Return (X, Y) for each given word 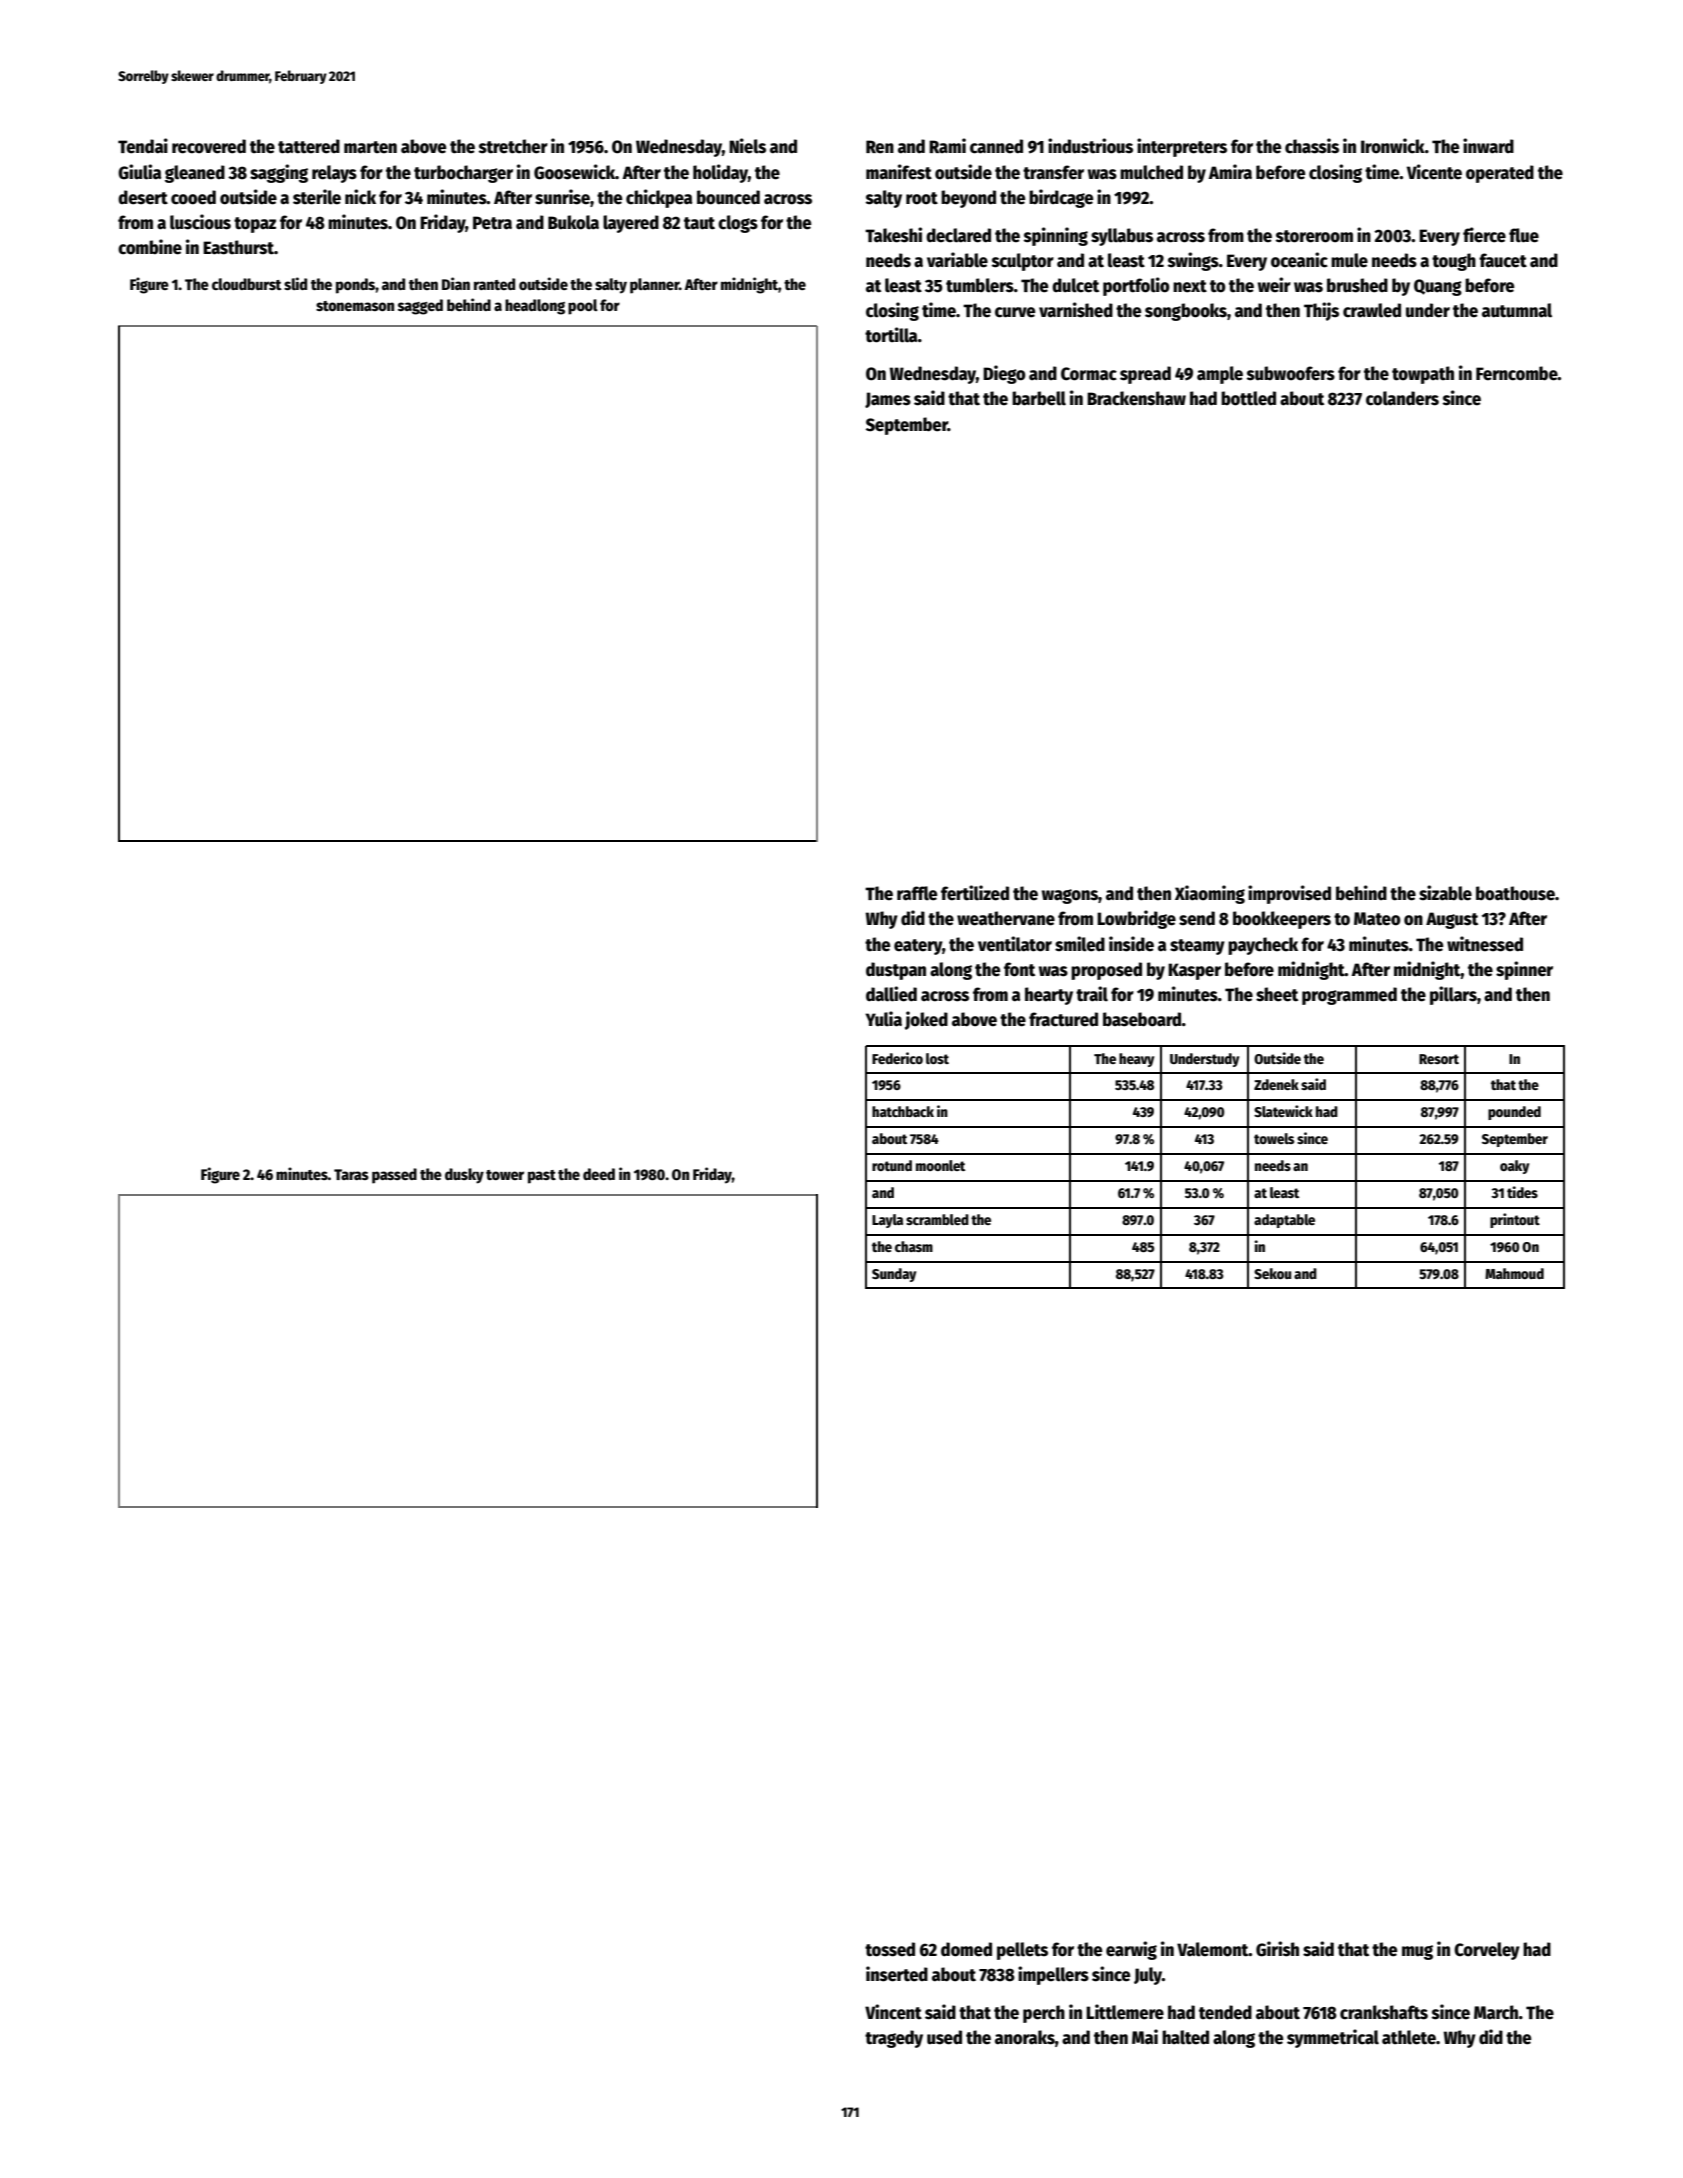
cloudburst (247, 284)
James (888, 400)
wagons (1070, 896)
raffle (917, 893)
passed (394, 1176)
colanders (1402, 398)
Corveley (1487, 1951)
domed (966, 1949)
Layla (887, 1221)
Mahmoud (1514, 1273)
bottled (1248, 398)
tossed (890, 1949)
